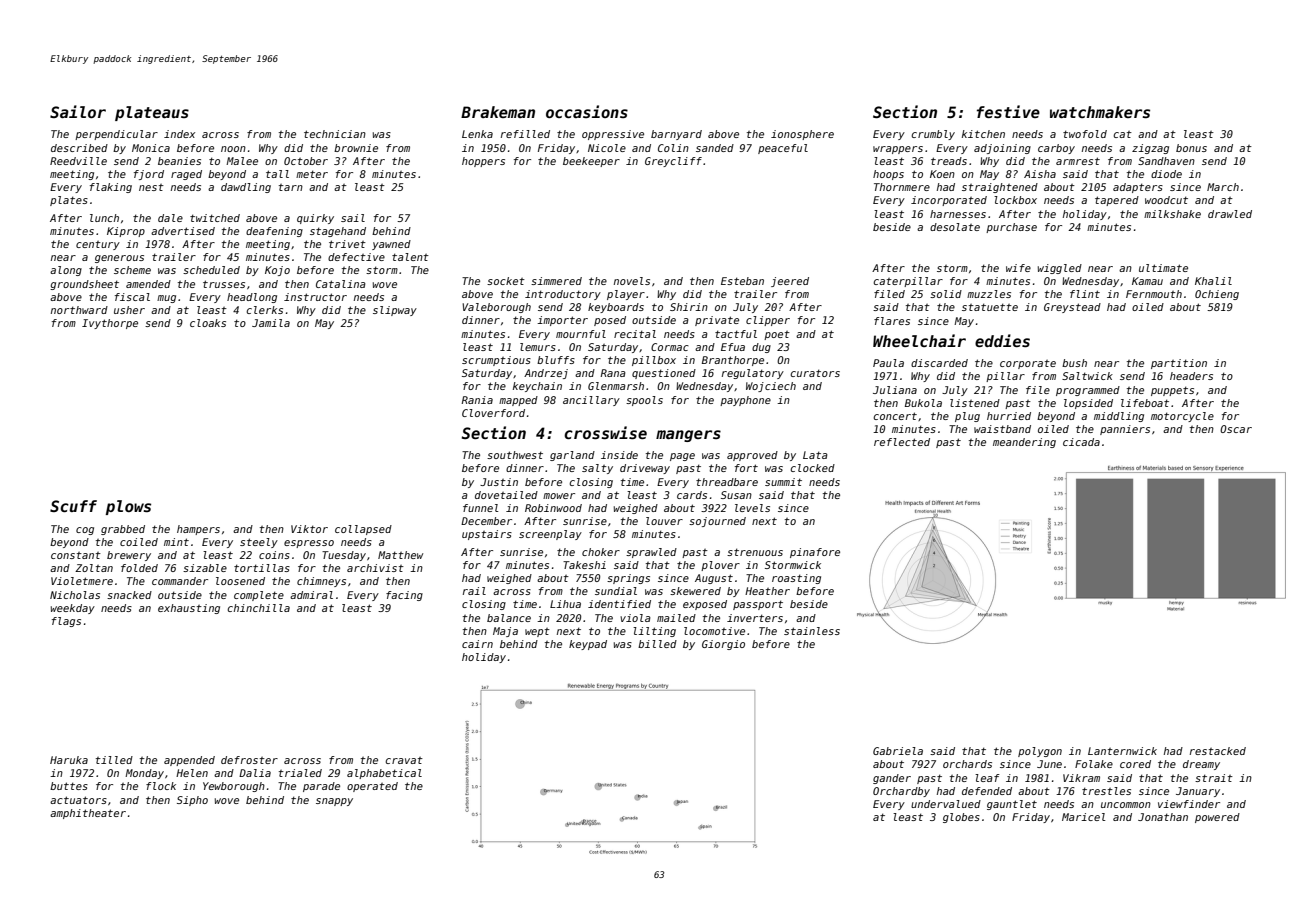 The height and width of the document is (924, 1308). Describe the element at coordinates (85, 531) in the document. I see `cog` at that location.
